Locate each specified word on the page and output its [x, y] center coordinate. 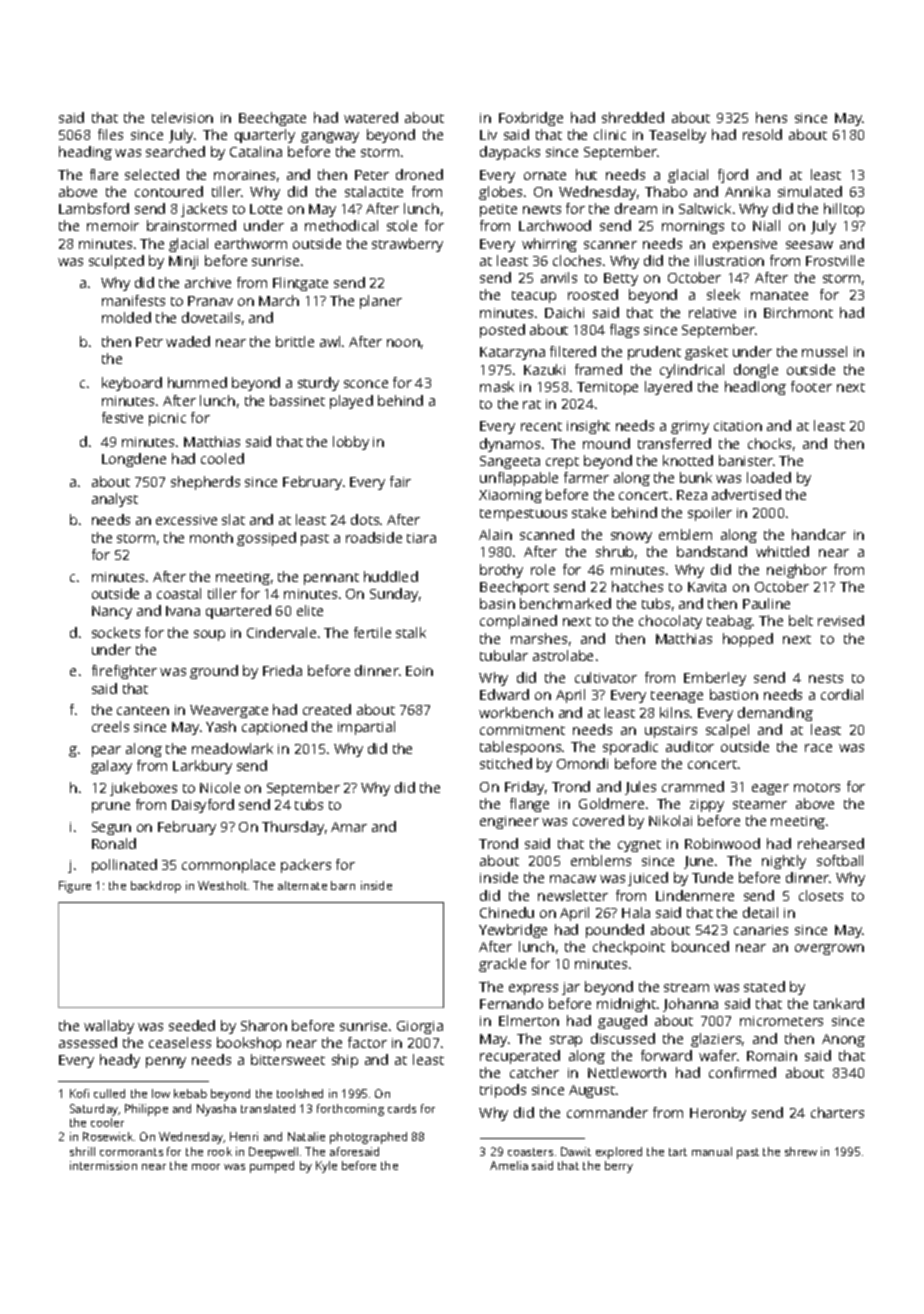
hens [771, 117]
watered [371, 117]
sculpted [116, 262]
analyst [115, 500]
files [110, 134]
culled [109, 1093]
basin [497, 603]
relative [712, 312]
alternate [302, 885]
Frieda [282, 670]
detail [760, 912]
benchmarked [565, 603]
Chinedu [507, 912]
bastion [734, 694]
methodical [341, 225]
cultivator [606, 677]
